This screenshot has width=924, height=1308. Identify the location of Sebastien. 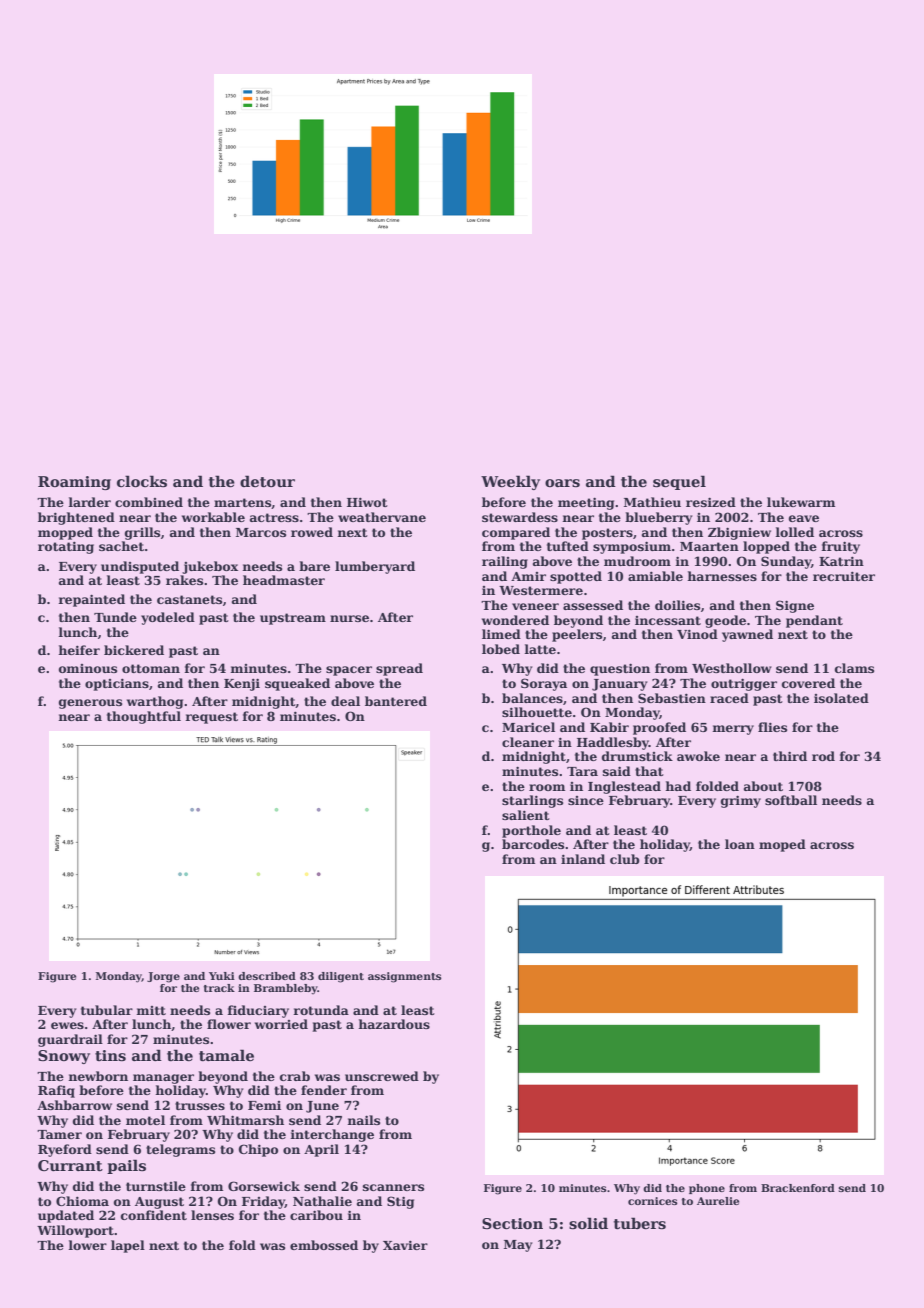
(672, 698).
